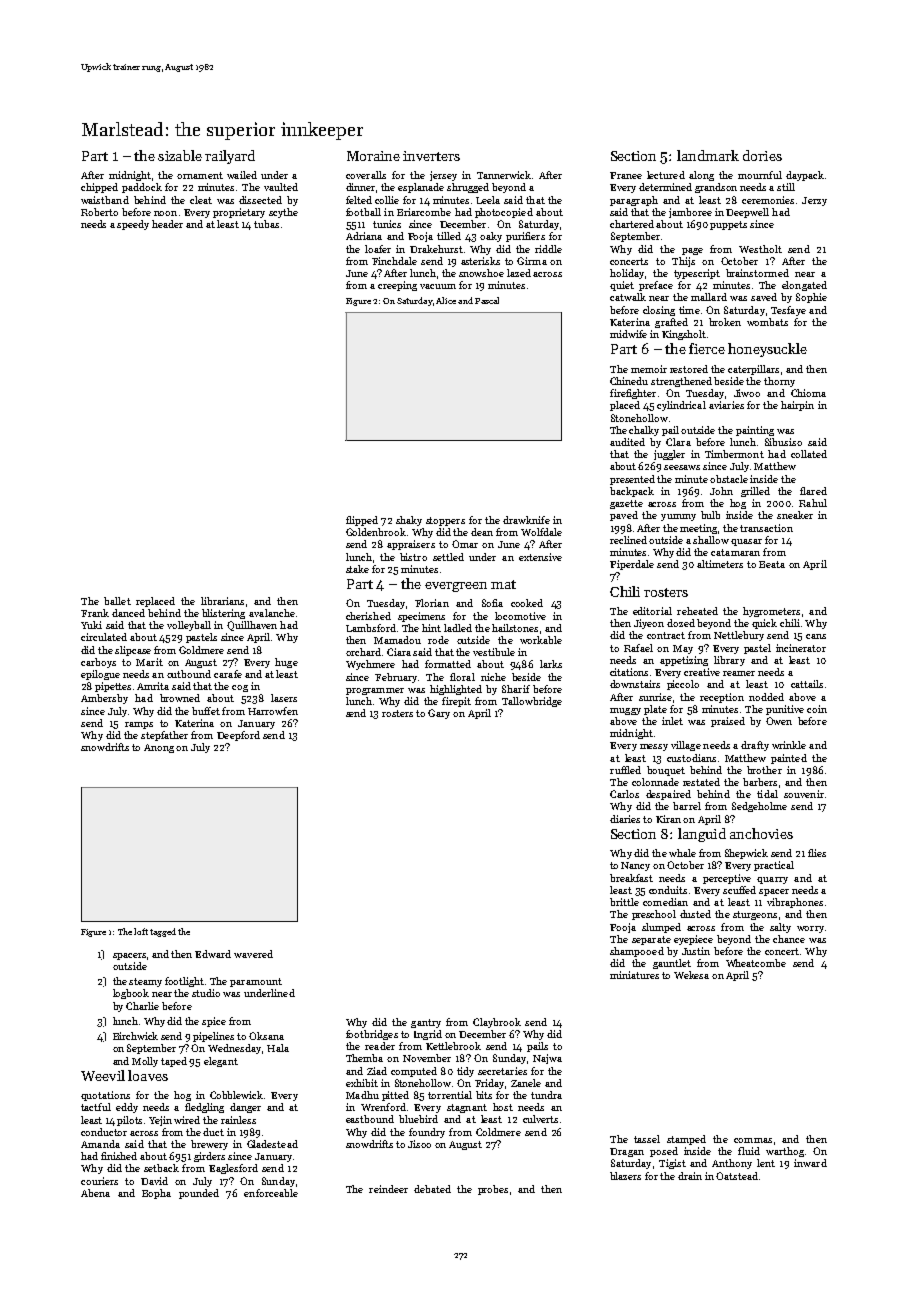  I want to click on snowshoe, so click(481, 273).
